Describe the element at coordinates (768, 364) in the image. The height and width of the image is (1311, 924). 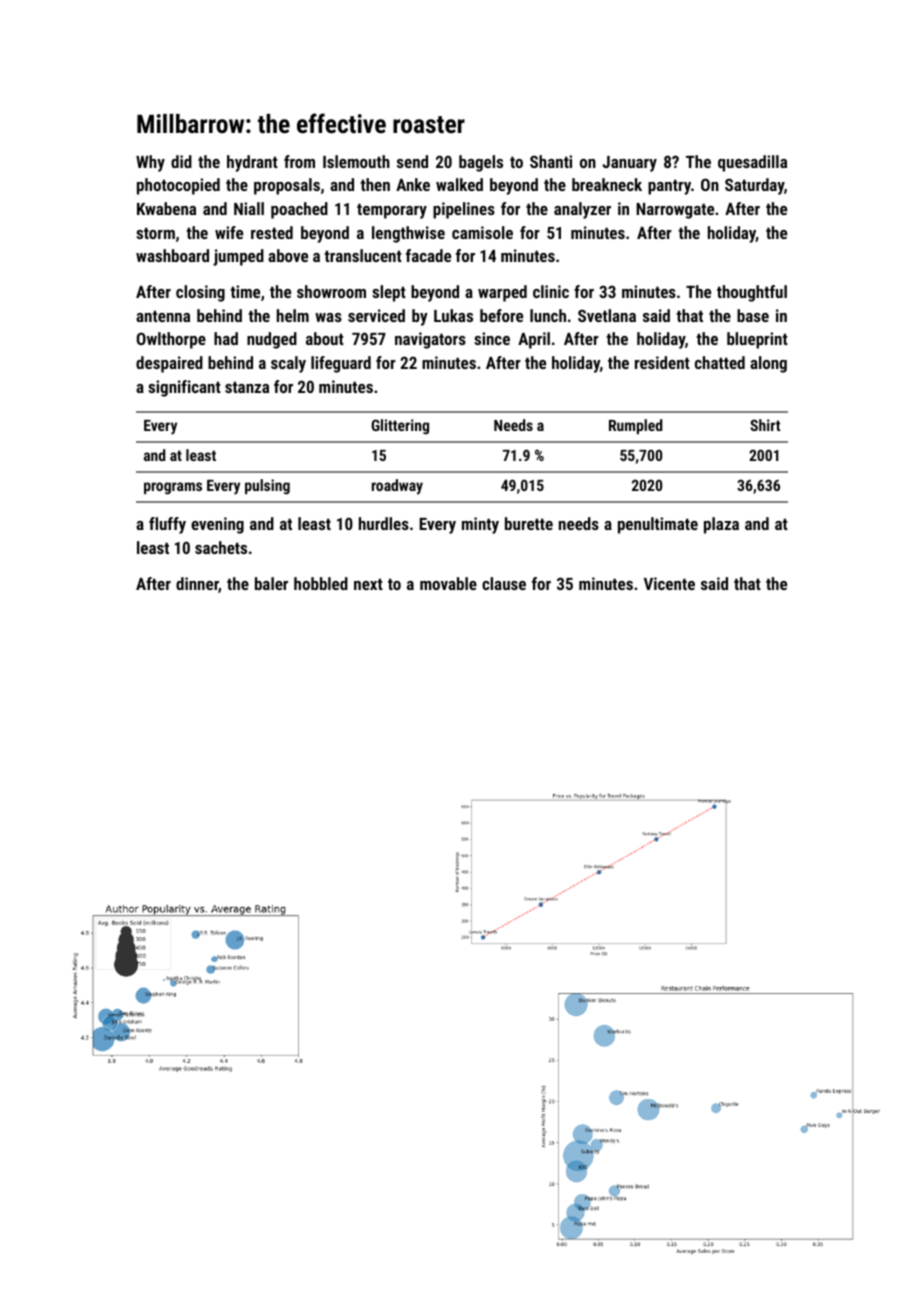
I see `along` at that location.
